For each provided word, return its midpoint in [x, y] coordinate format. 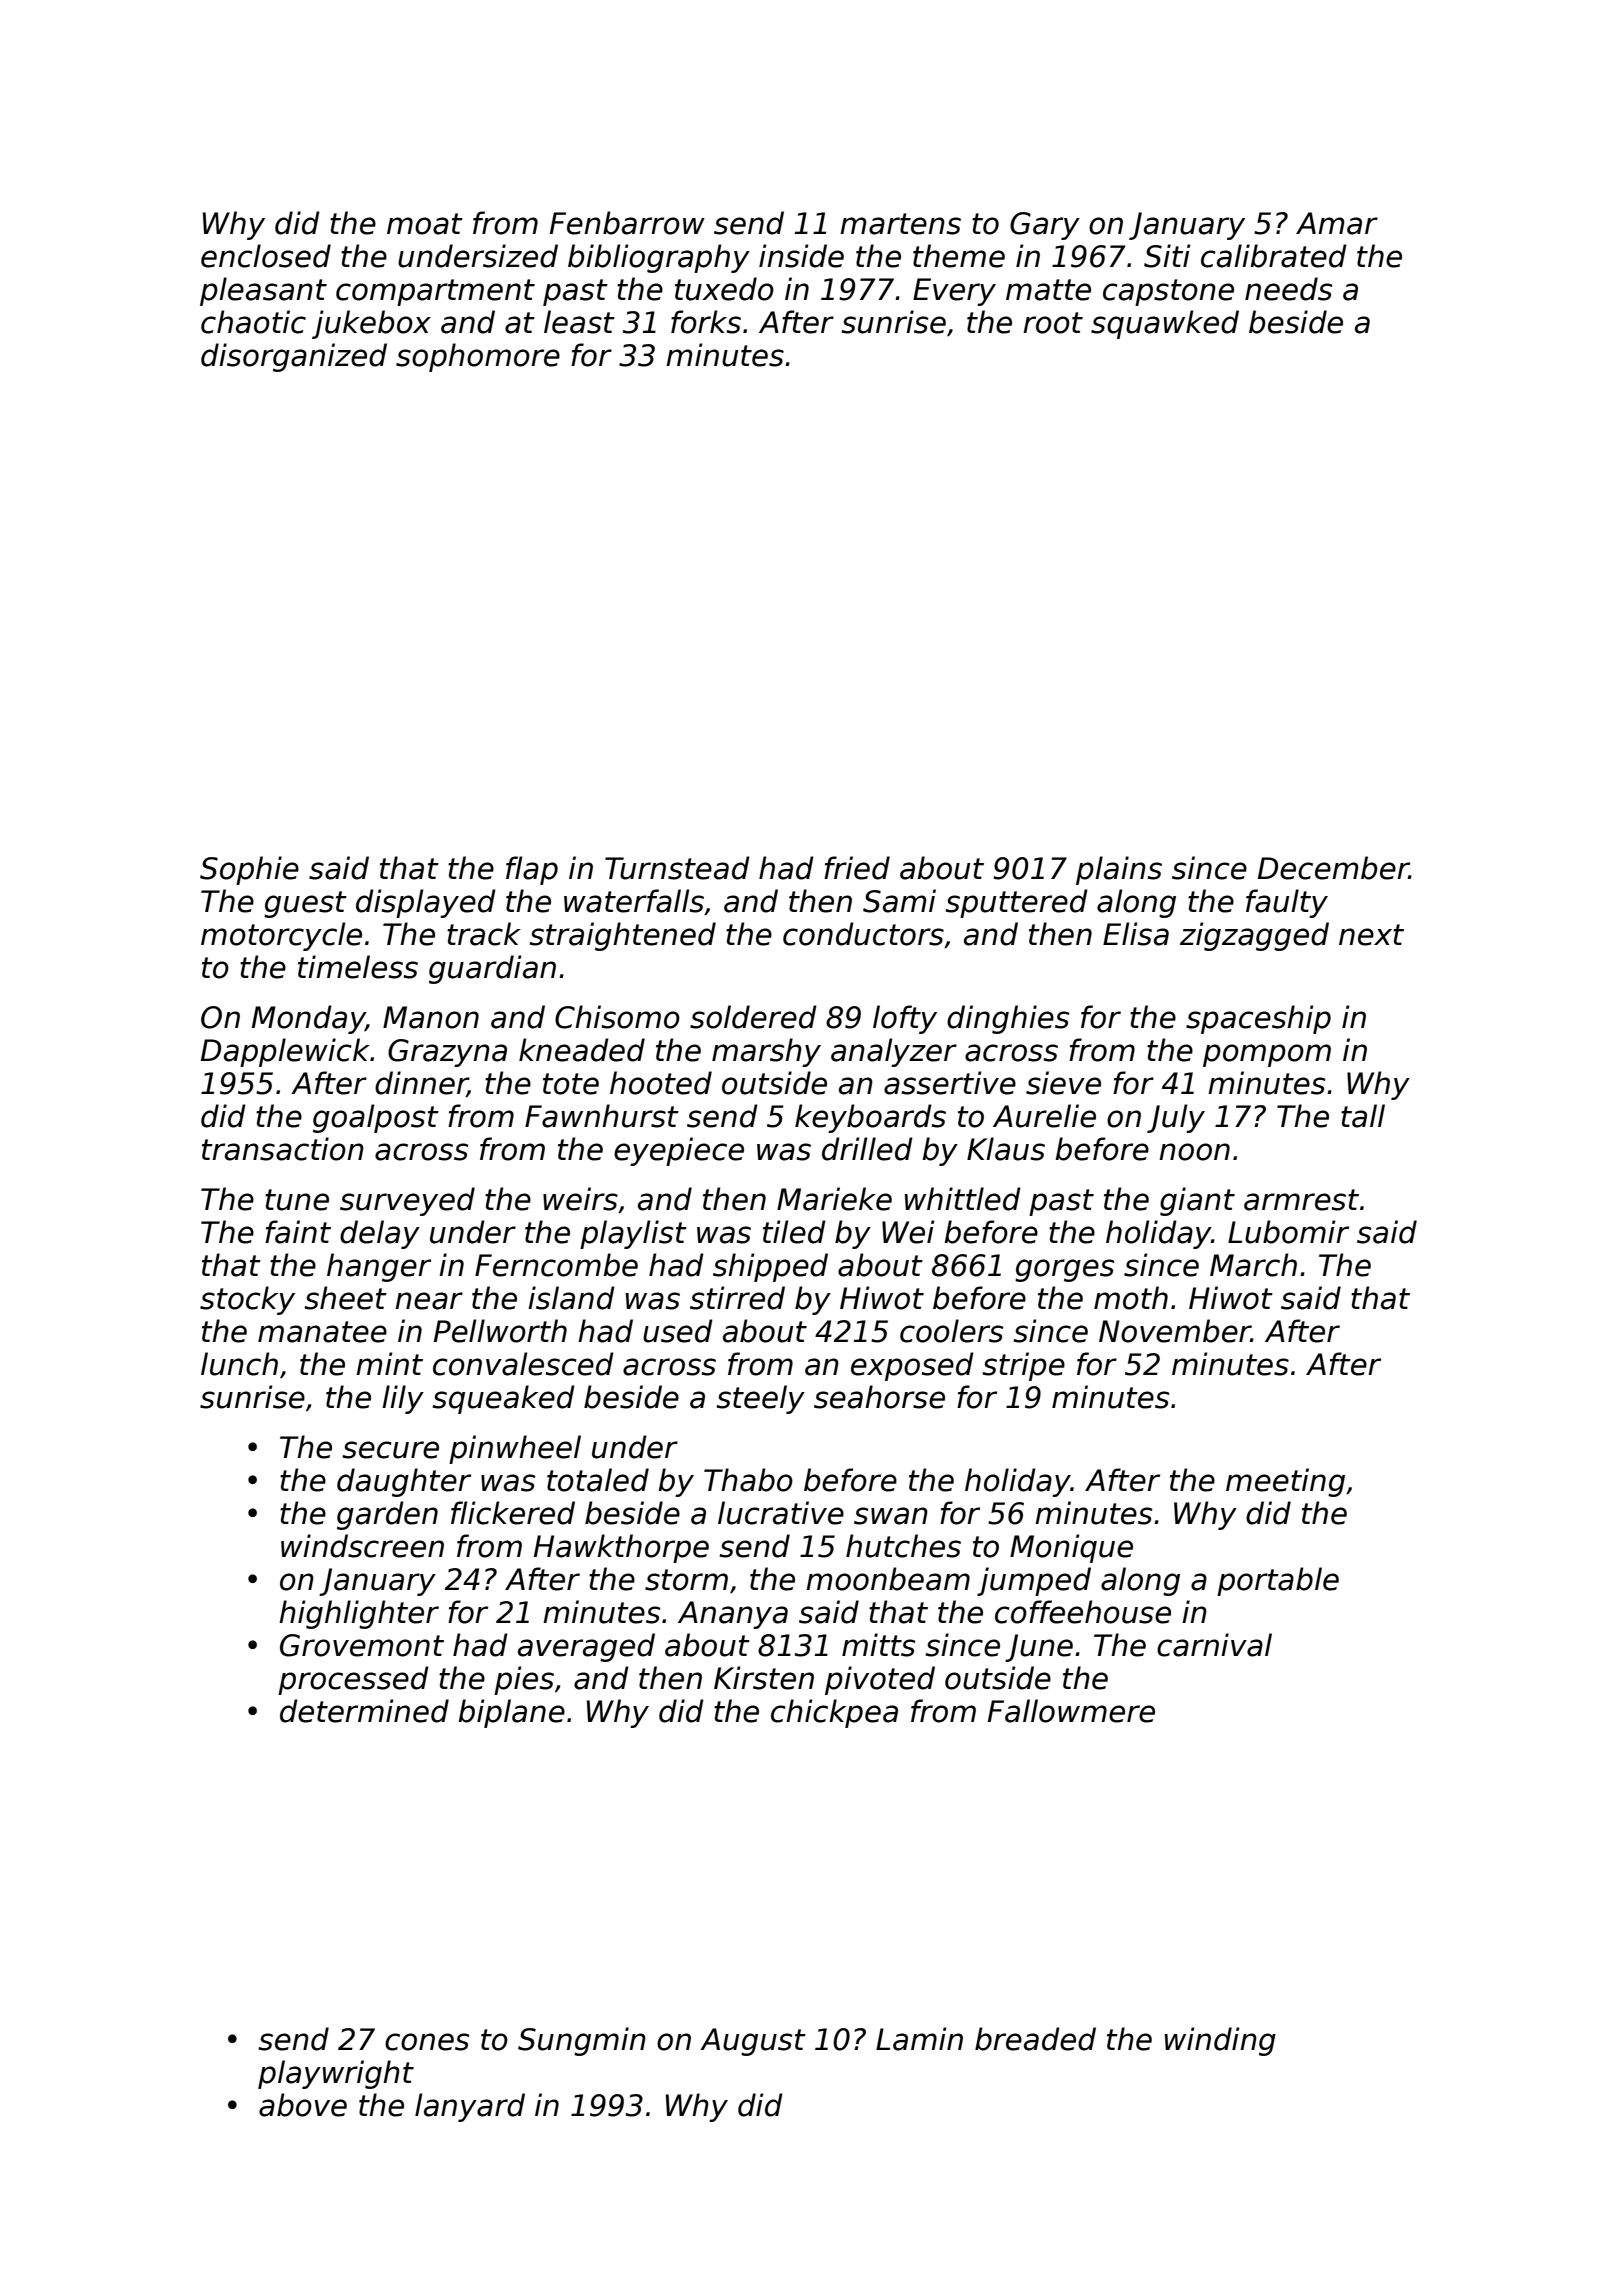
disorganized [294, 357]
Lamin [919, 2039]
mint [389, 1363]
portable [1278, 1581]
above [303, 2105]
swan [891, 1516]
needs [1289, 289]
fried [857, 868]
